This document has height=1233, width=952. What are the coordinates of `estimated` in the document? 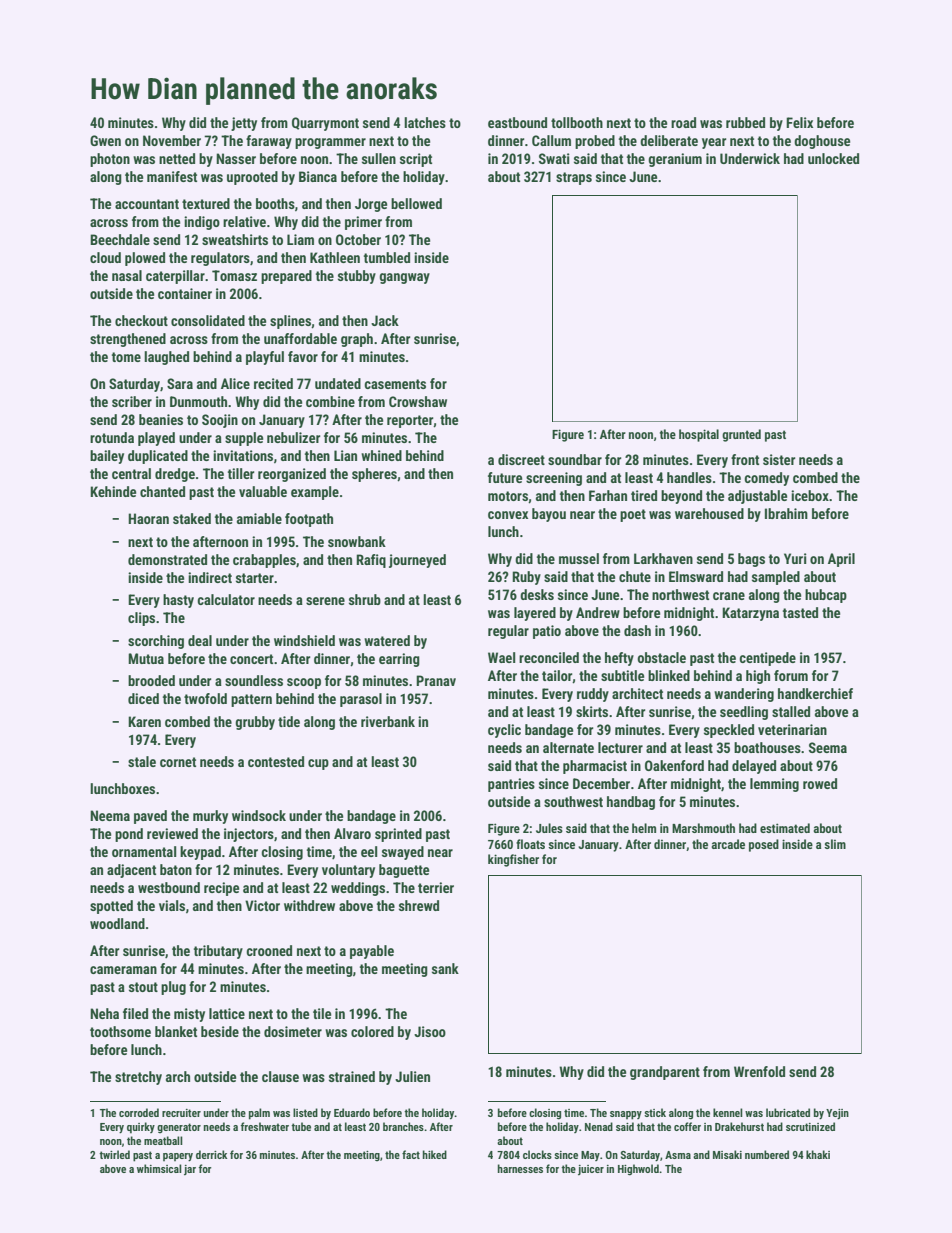 It's located at (785, 828).
